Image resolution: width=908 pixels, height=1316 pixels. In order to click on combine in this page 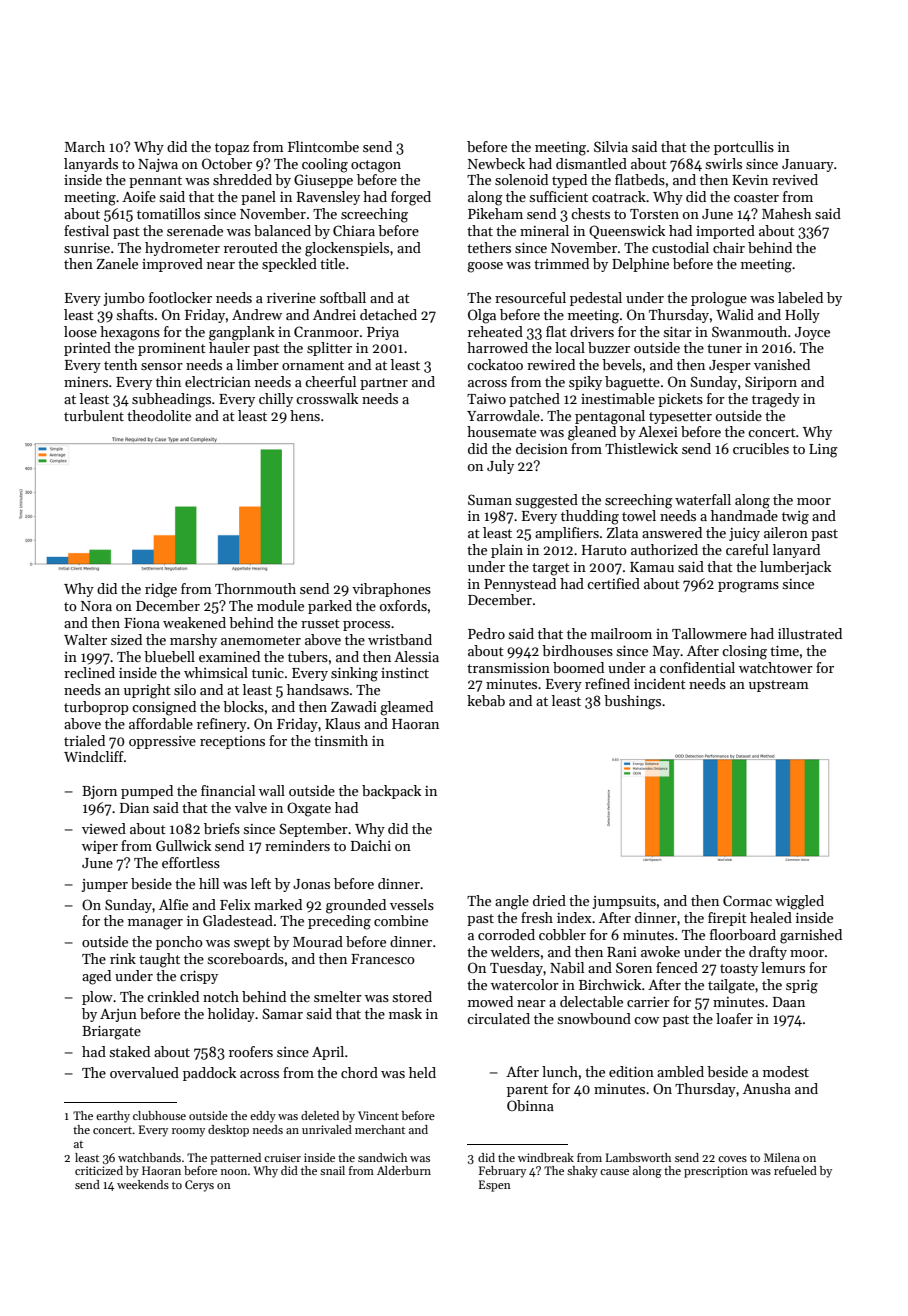, I will do `click(401, 920)`.
